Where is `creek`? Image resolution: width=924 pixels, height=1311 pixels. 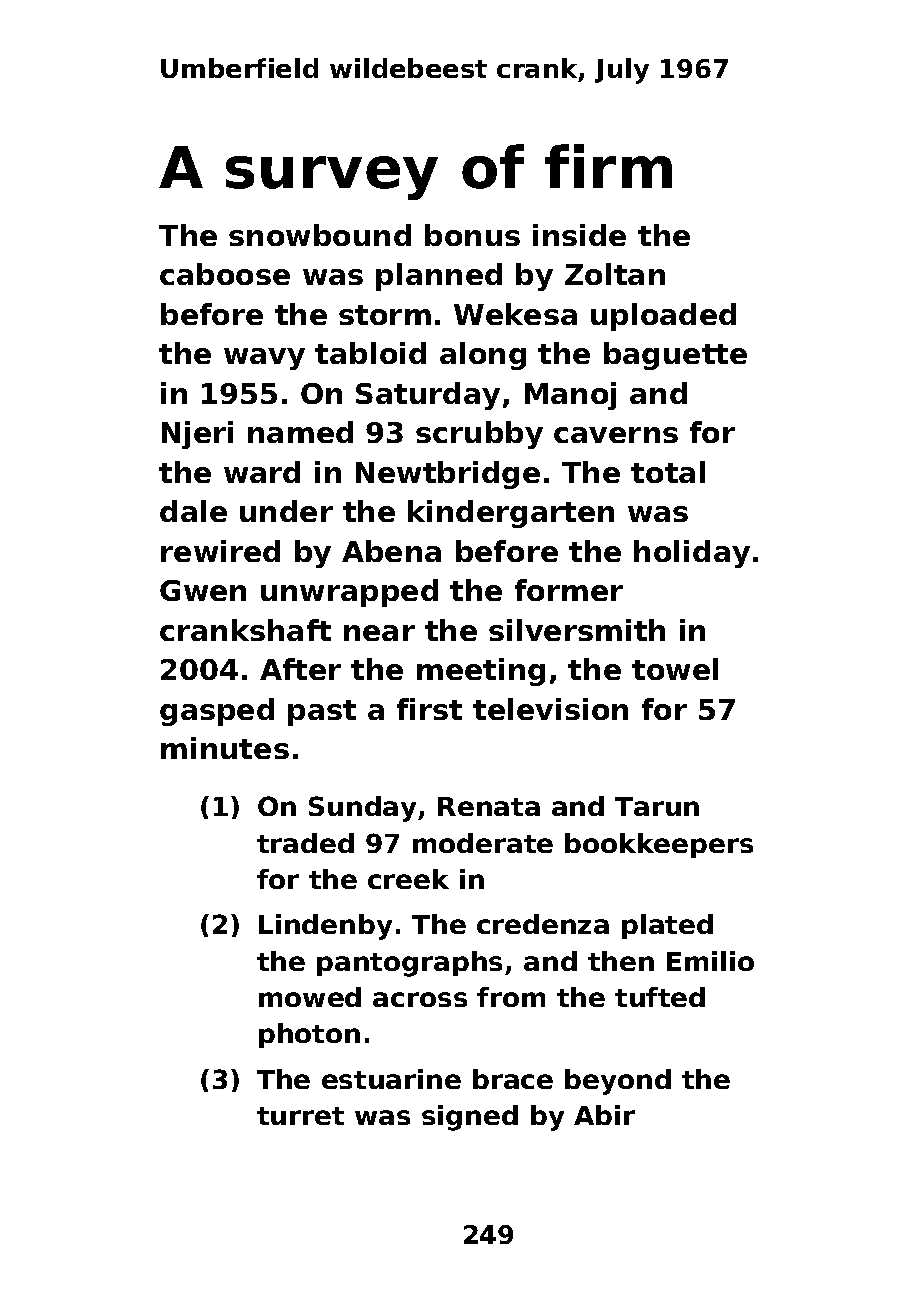
creek is located at coordinates (408, 879).
